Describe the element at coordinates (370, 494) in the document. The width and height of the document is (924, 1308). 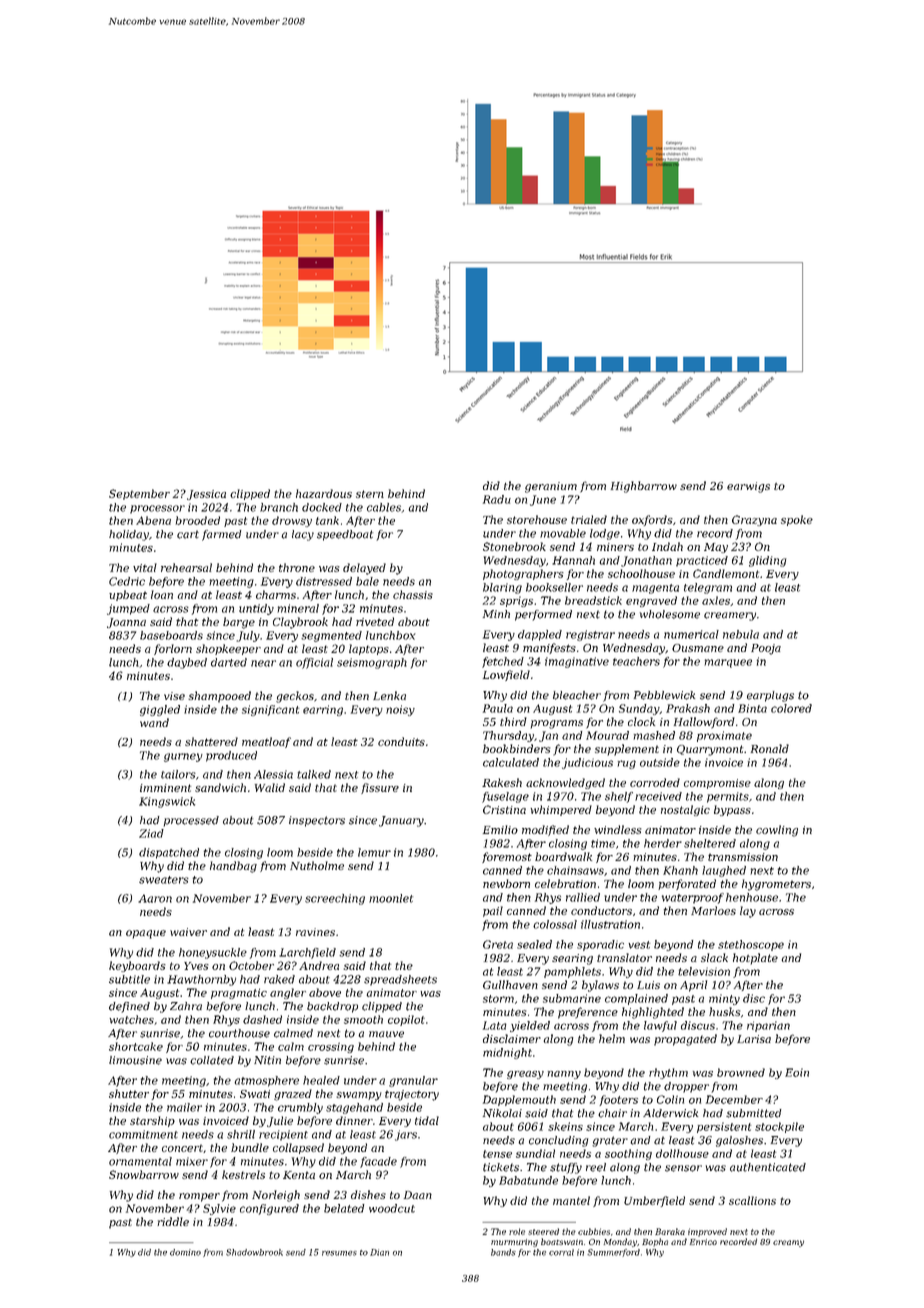
I see `stern` at that location.
